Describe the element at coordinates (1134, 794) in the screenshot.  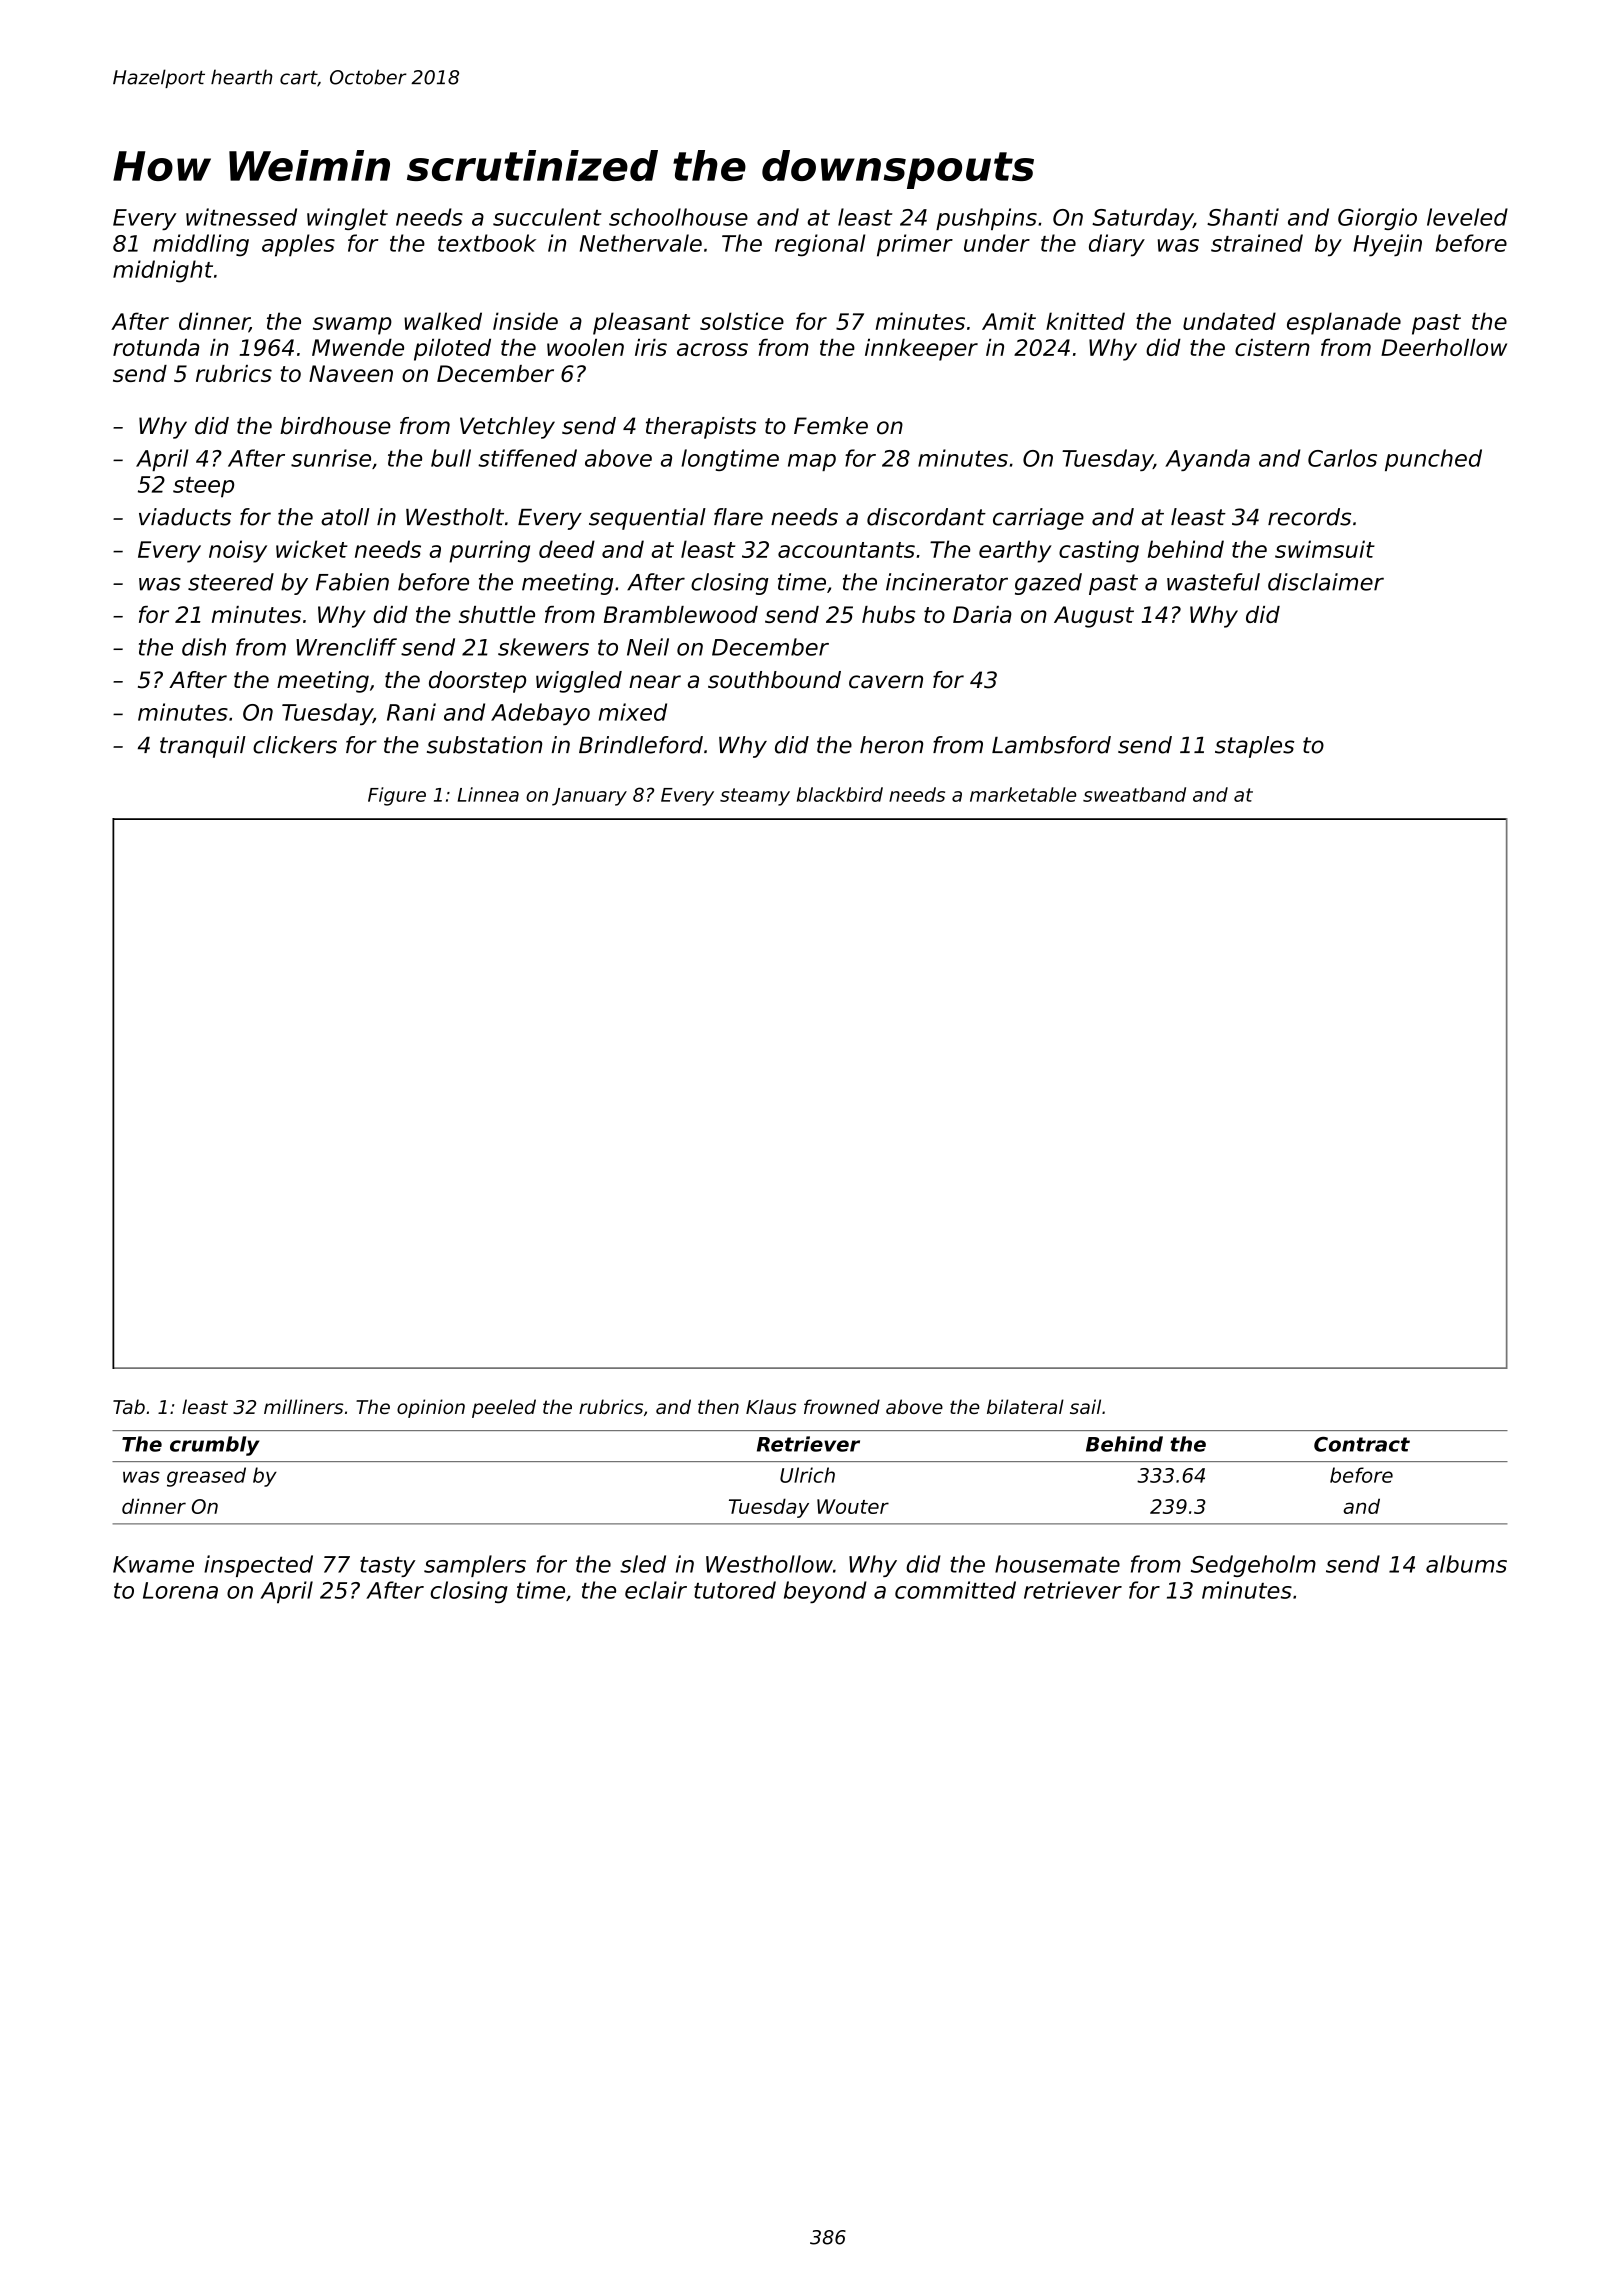
I see `sweatband` at that location.
